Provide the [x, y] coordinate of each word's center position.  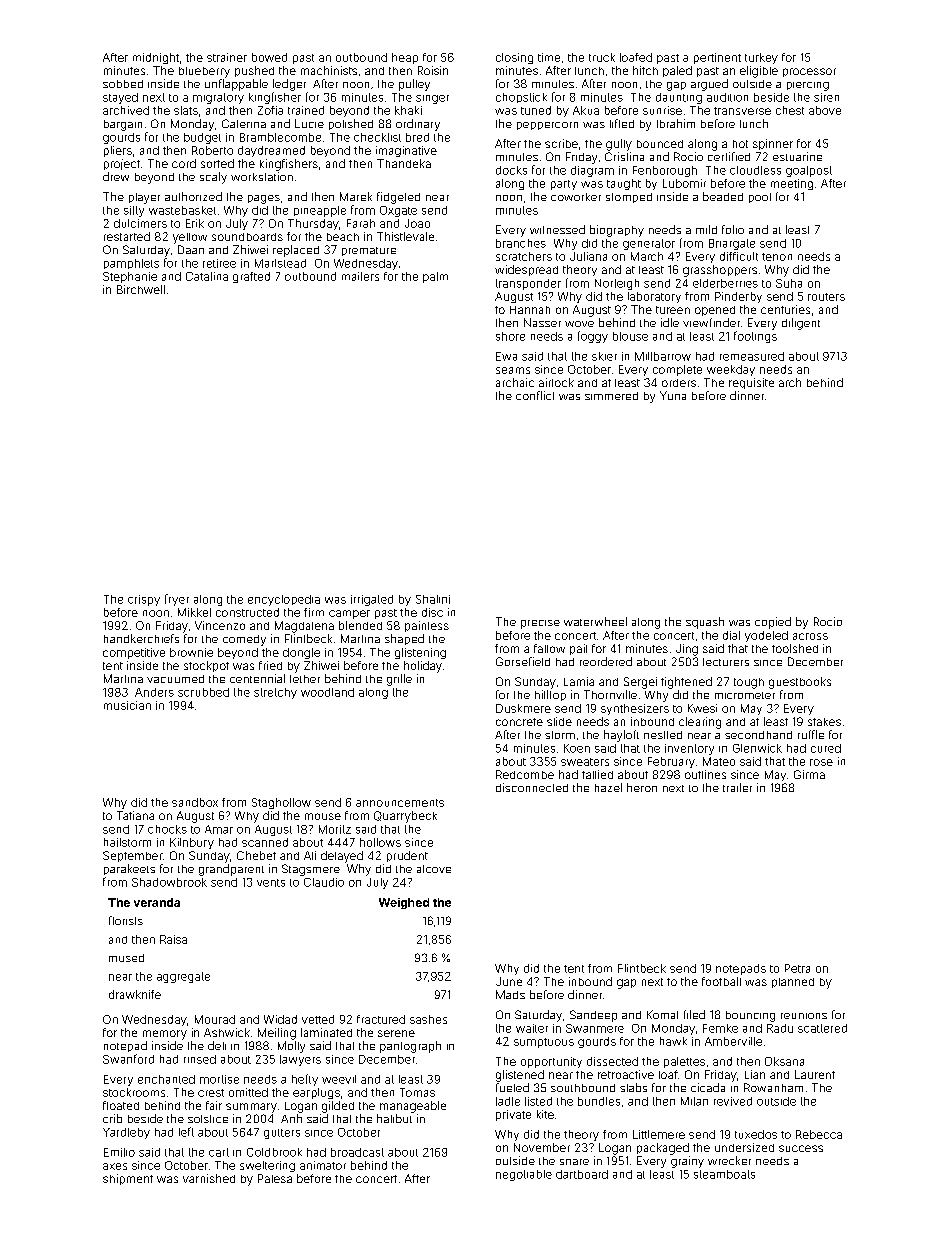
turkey [761, 58]
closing [514, 58]
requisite [751, 383]
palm [435, 277]
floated [121, 1105]
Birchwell [141, 289]
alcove [434, 869]
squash [705, 623]
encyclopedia [284, 600]
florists [126, 920]
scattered [822, 1028]
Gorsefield [523, 661]
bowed [269, 57]
